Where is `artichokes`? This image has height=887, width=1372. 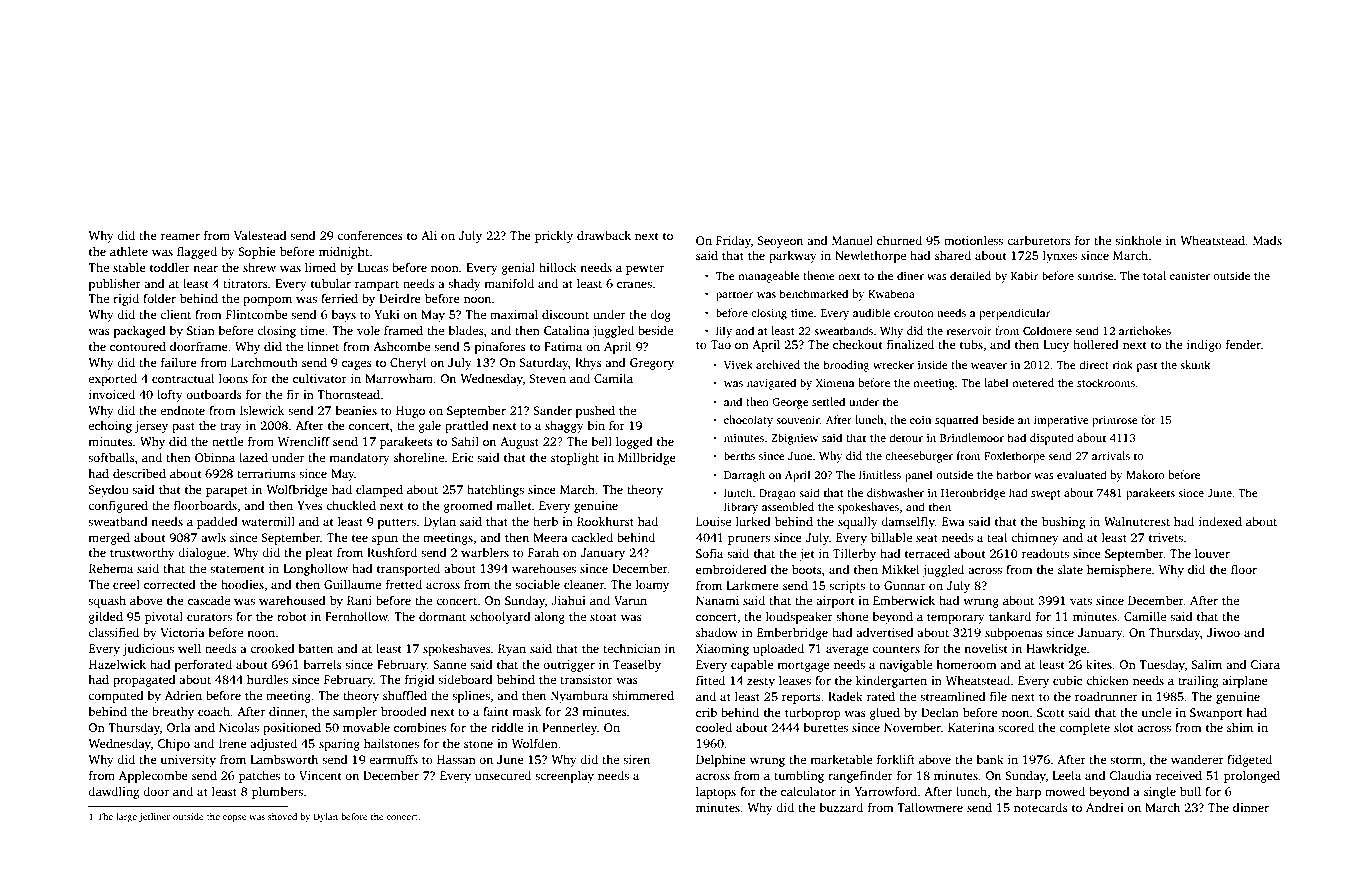
artichokes is located at coordinates (1145, 330).
